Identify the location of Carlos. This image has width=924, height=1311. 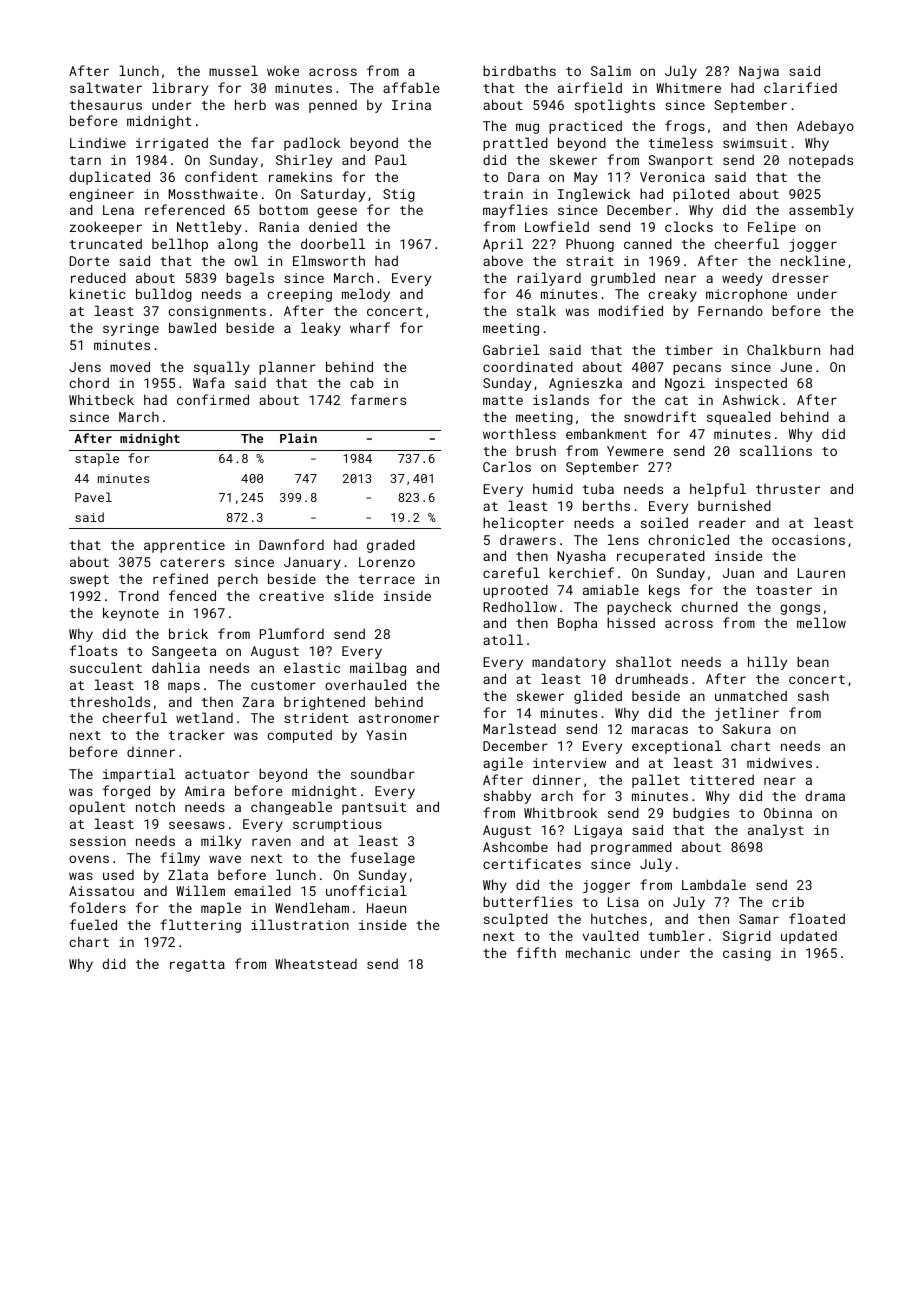
(507, 466).
